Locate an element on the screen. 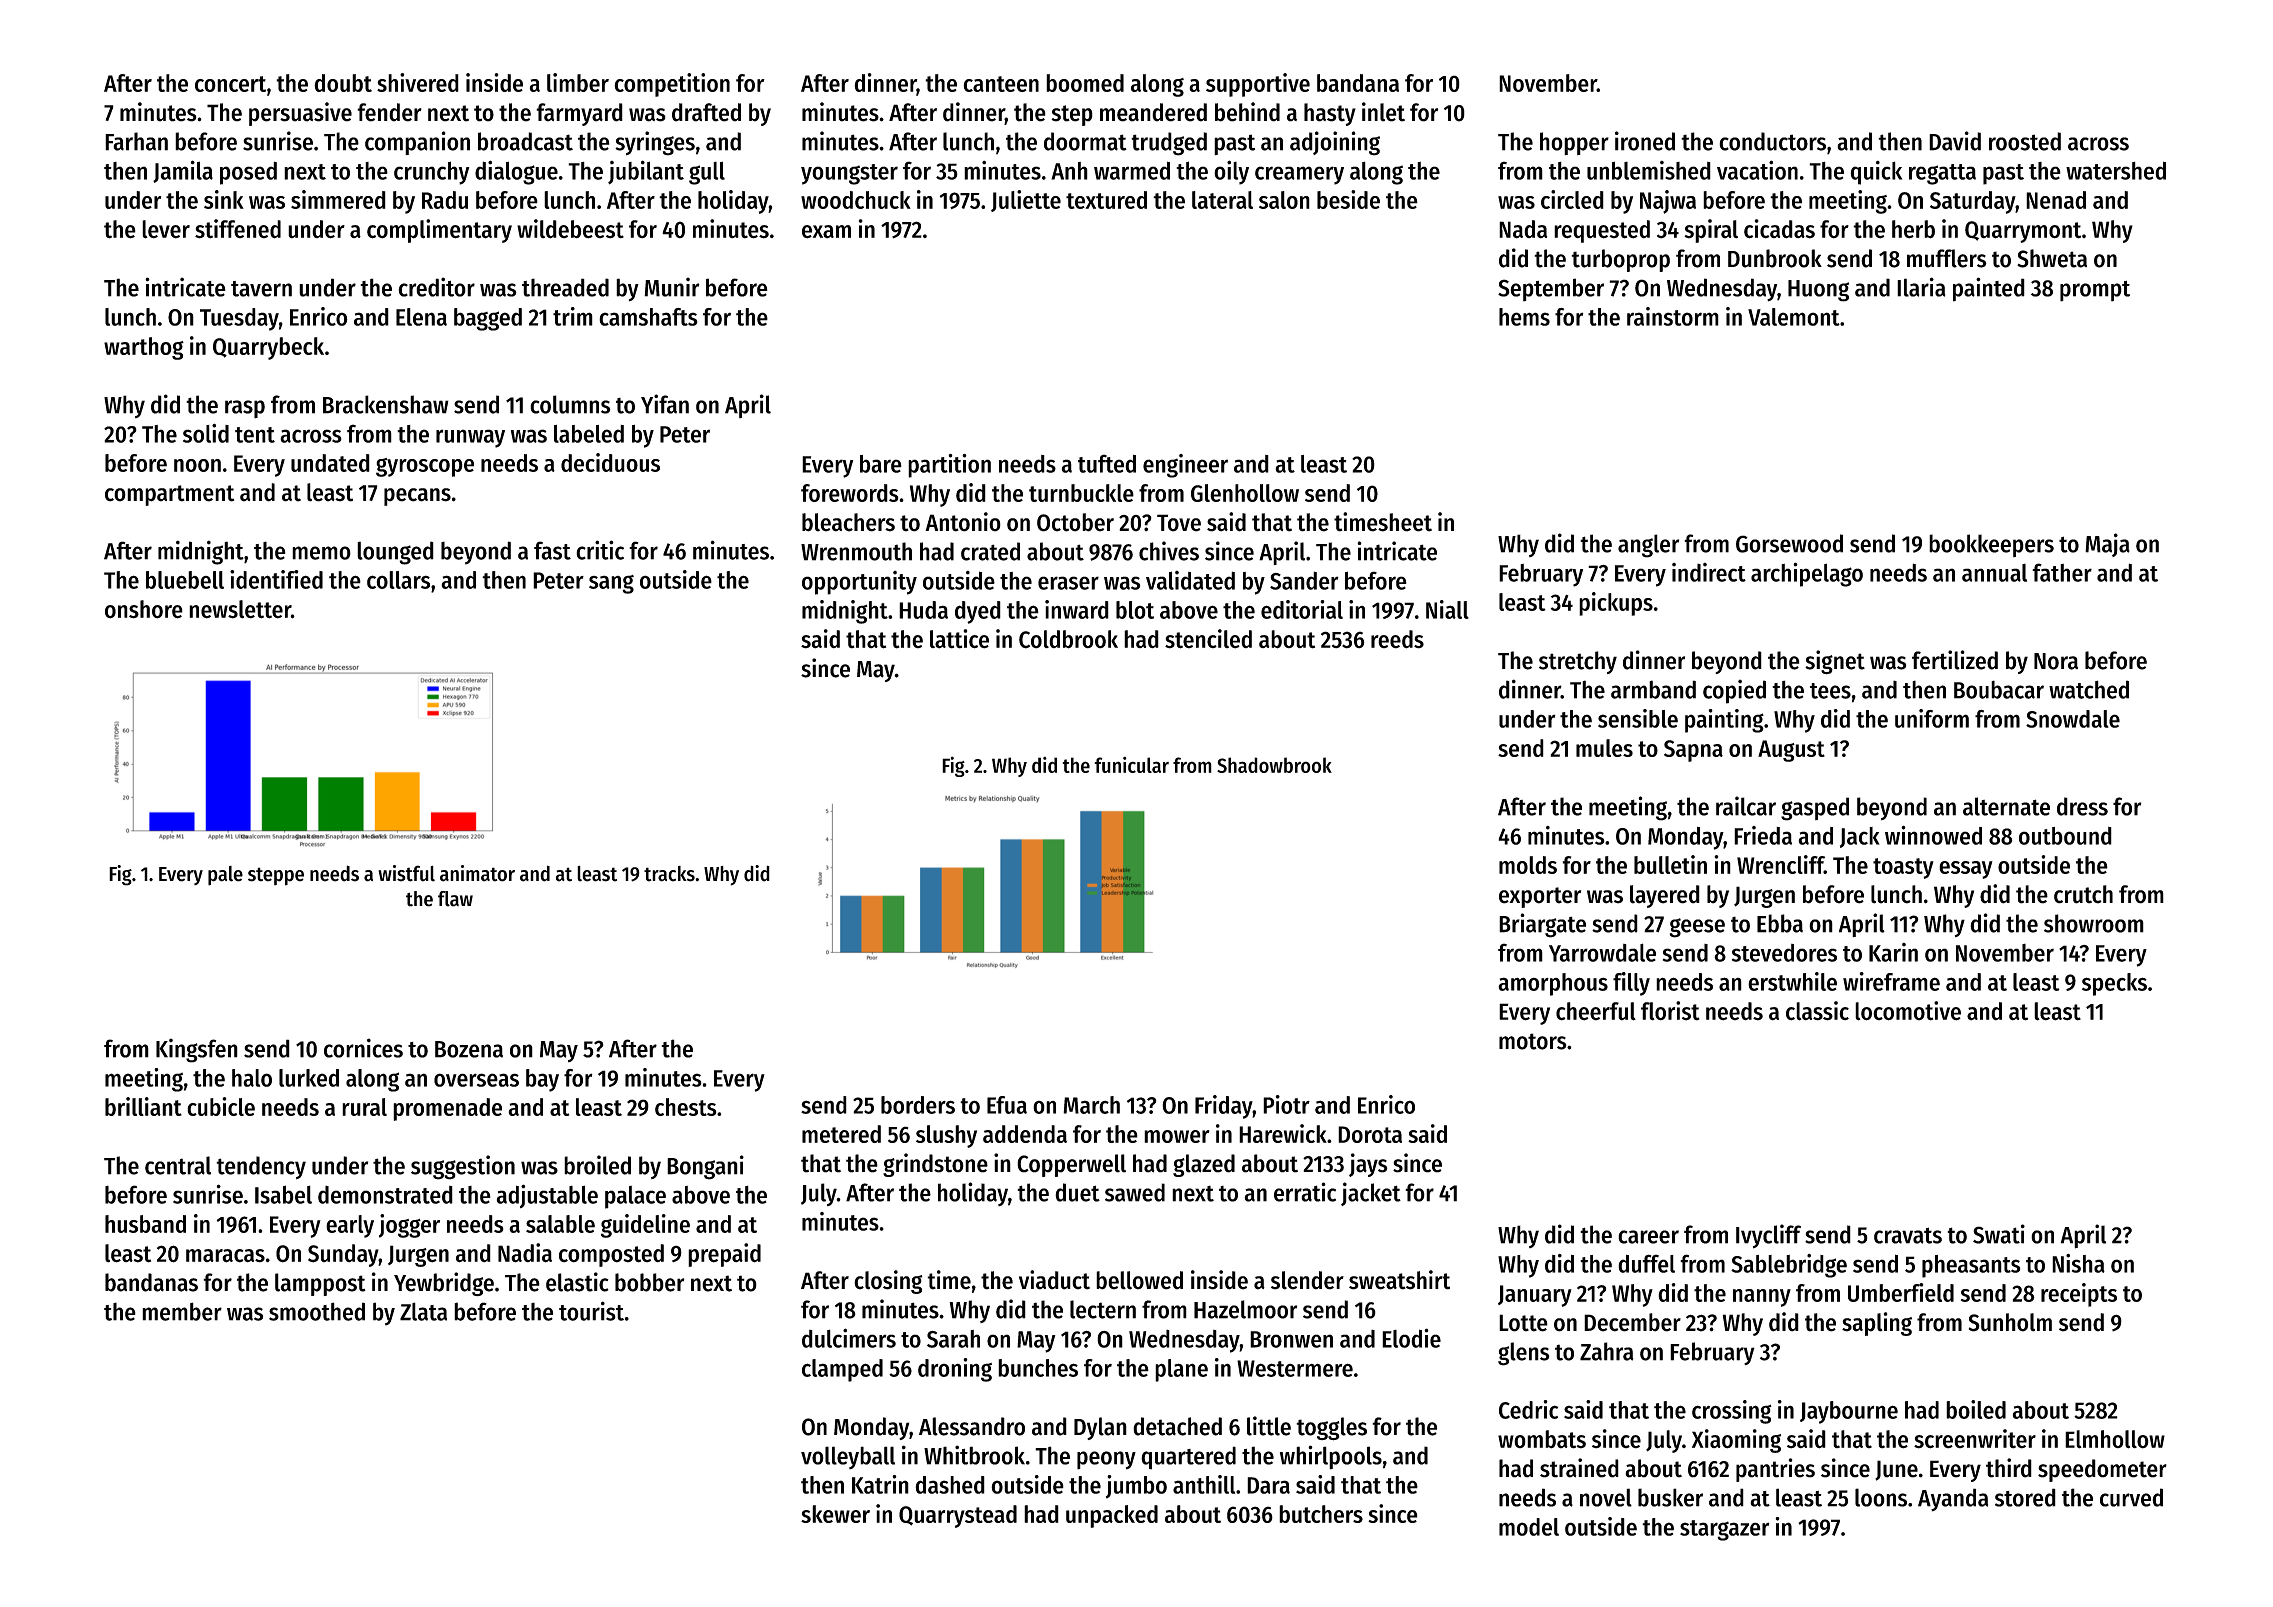 Image resolution: width=2273 pixels, height=1607 pixels. viaduct is located at coordinates (1054, 1280).
